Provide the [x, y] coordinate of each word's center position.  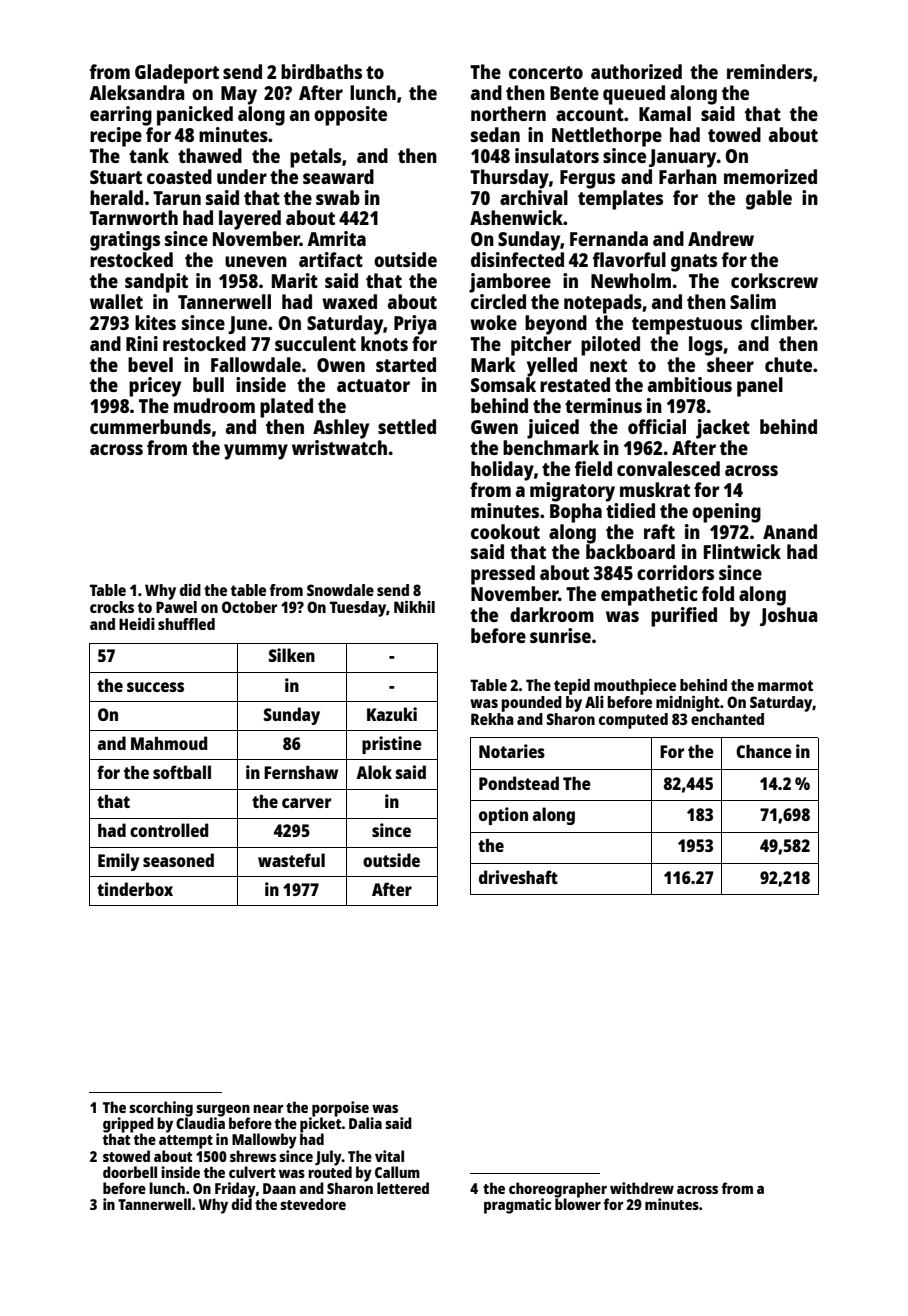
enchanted [727, 719]
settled [407, 426]
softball [182, 772]
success [155, 687]
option [503, 816]
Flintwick [742, 551]
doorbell [130, 1172]
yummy [256, 452]
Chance [764, 751]
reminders [769, 71]
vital [389, 1156]
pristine [392, 745]
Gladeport [177, 74]
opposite [350, 116]
